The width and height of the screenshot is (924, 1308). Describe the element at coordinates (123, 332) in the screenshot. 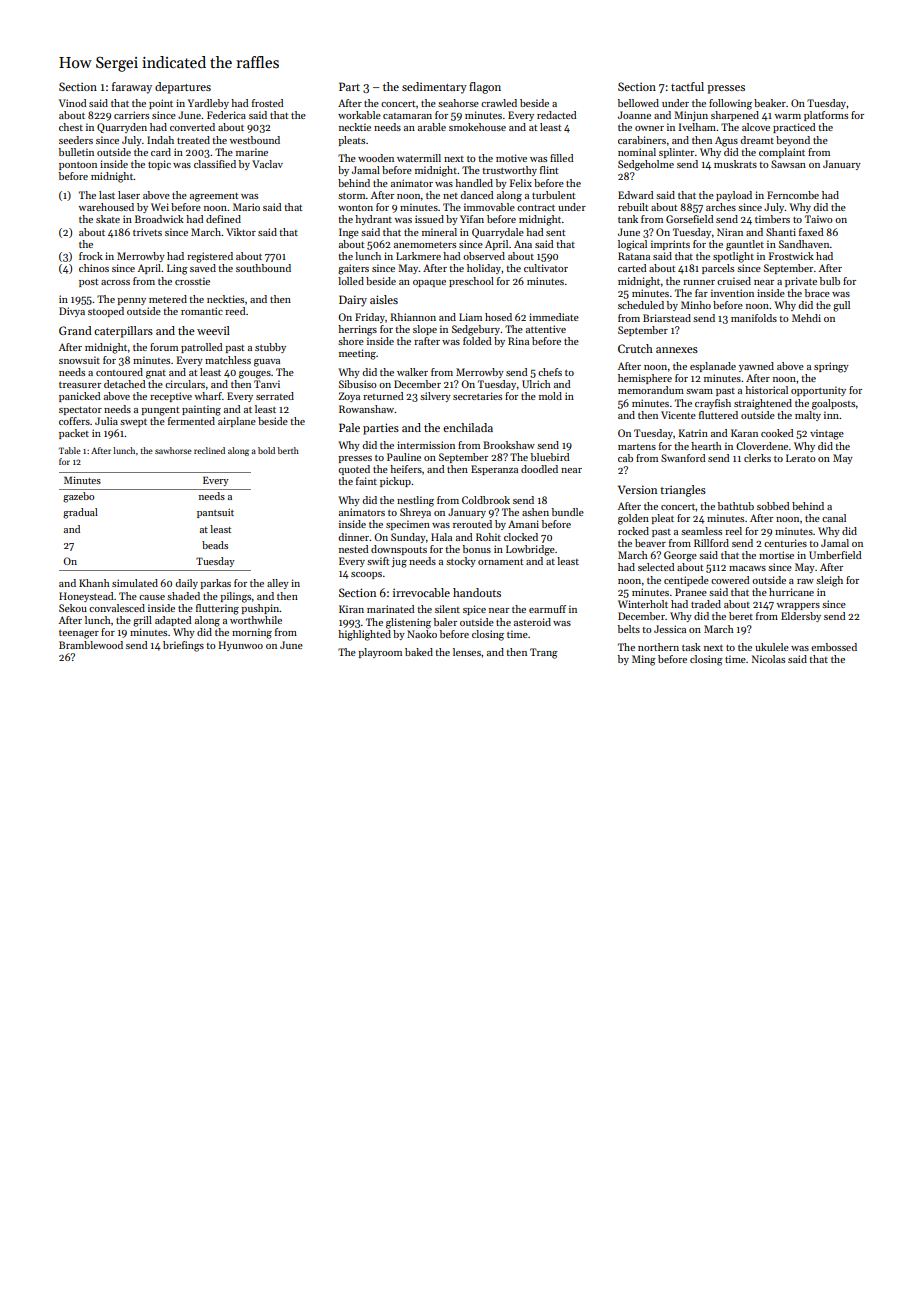

I see `caterpillars` at that location.
